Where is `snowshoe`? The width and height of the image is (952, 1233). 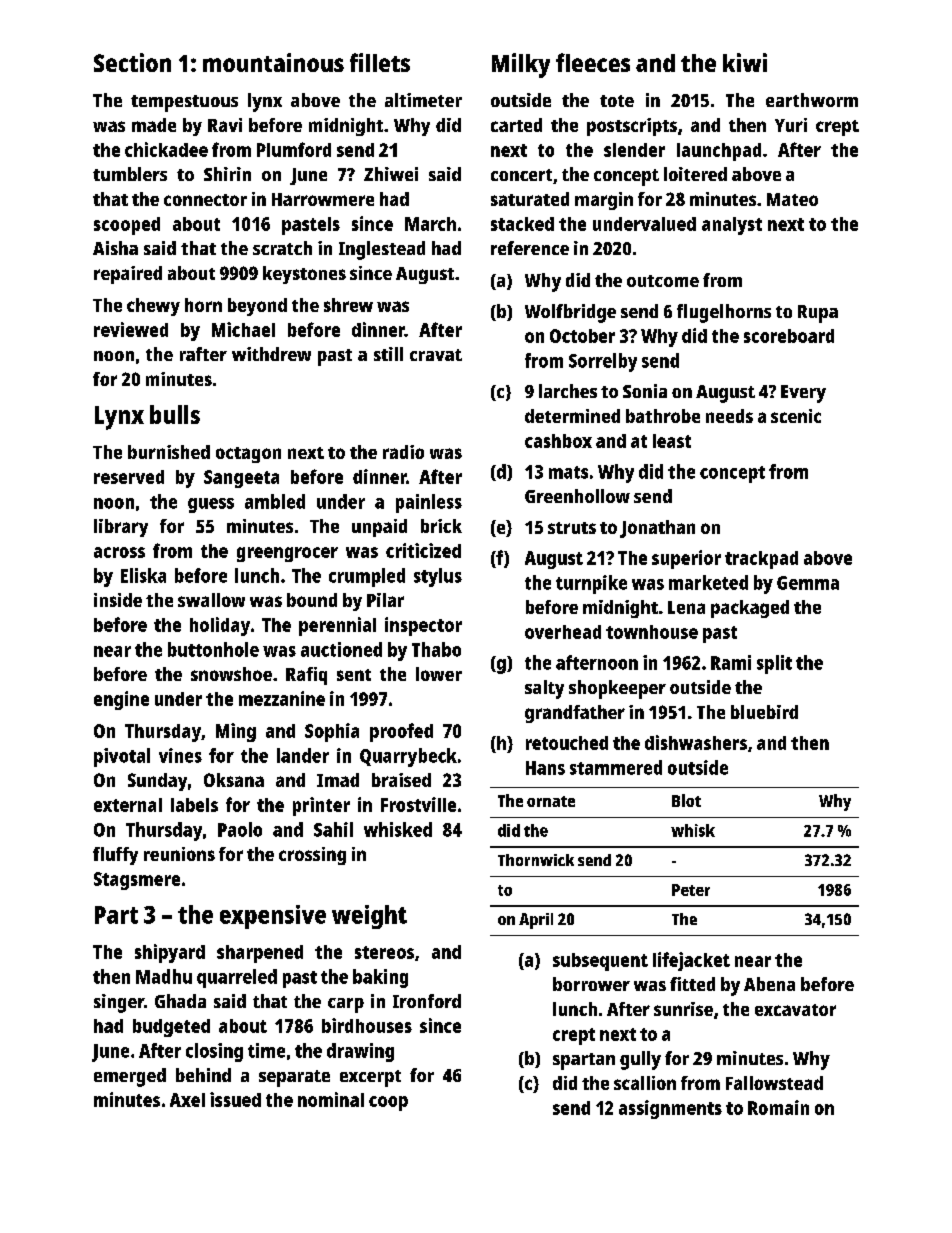 snowshoe is located at coordinates (231, 674).
